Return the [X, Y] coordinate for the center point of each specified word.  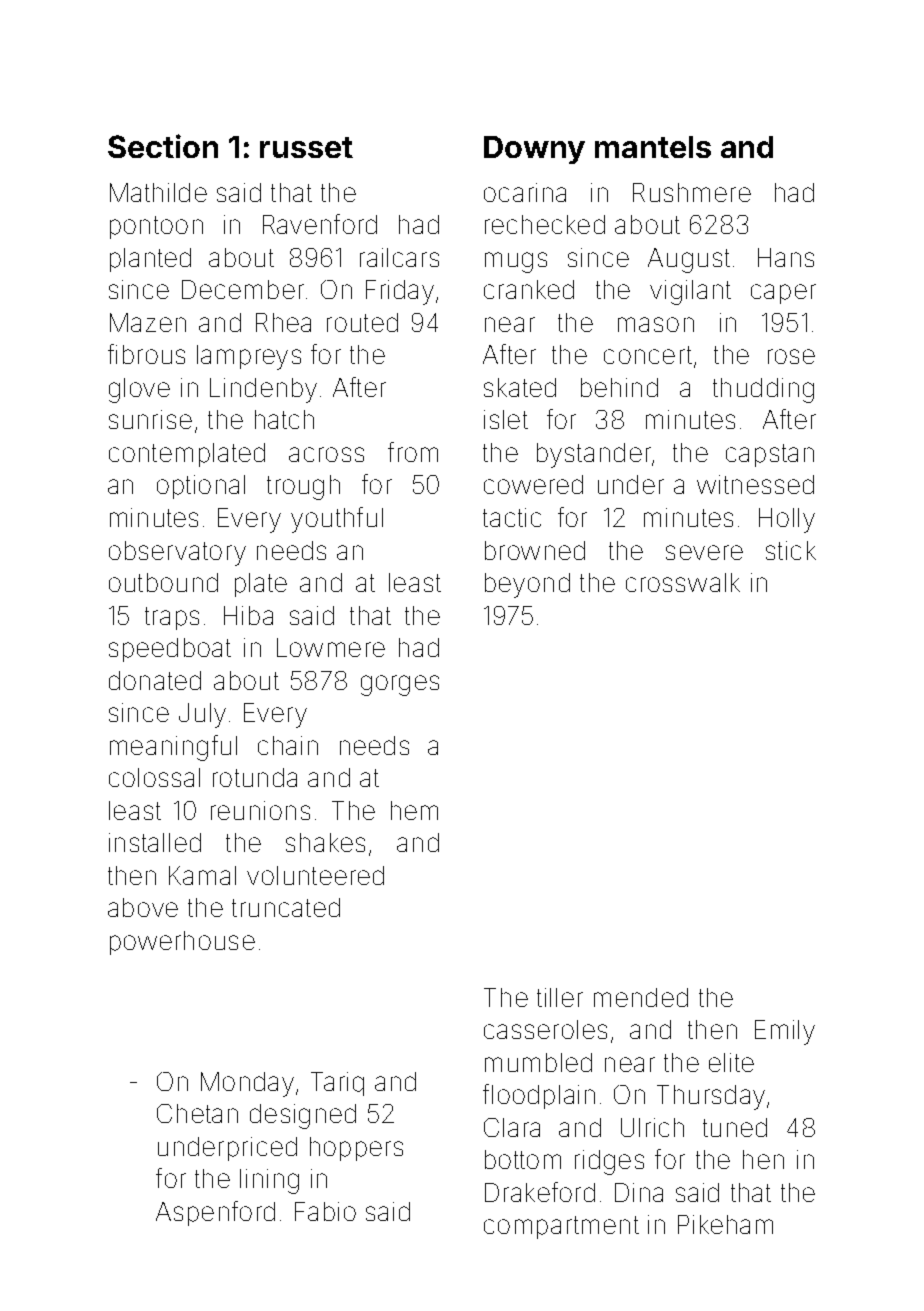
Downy [534, 150]
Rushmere [692, 192]
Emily [785, 1032]
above [143, 907]
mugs [516, 262]
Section [163, 146]
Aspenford [215, 1213]
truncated [286, 907]
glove [139, 390]
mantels [653, 147]
